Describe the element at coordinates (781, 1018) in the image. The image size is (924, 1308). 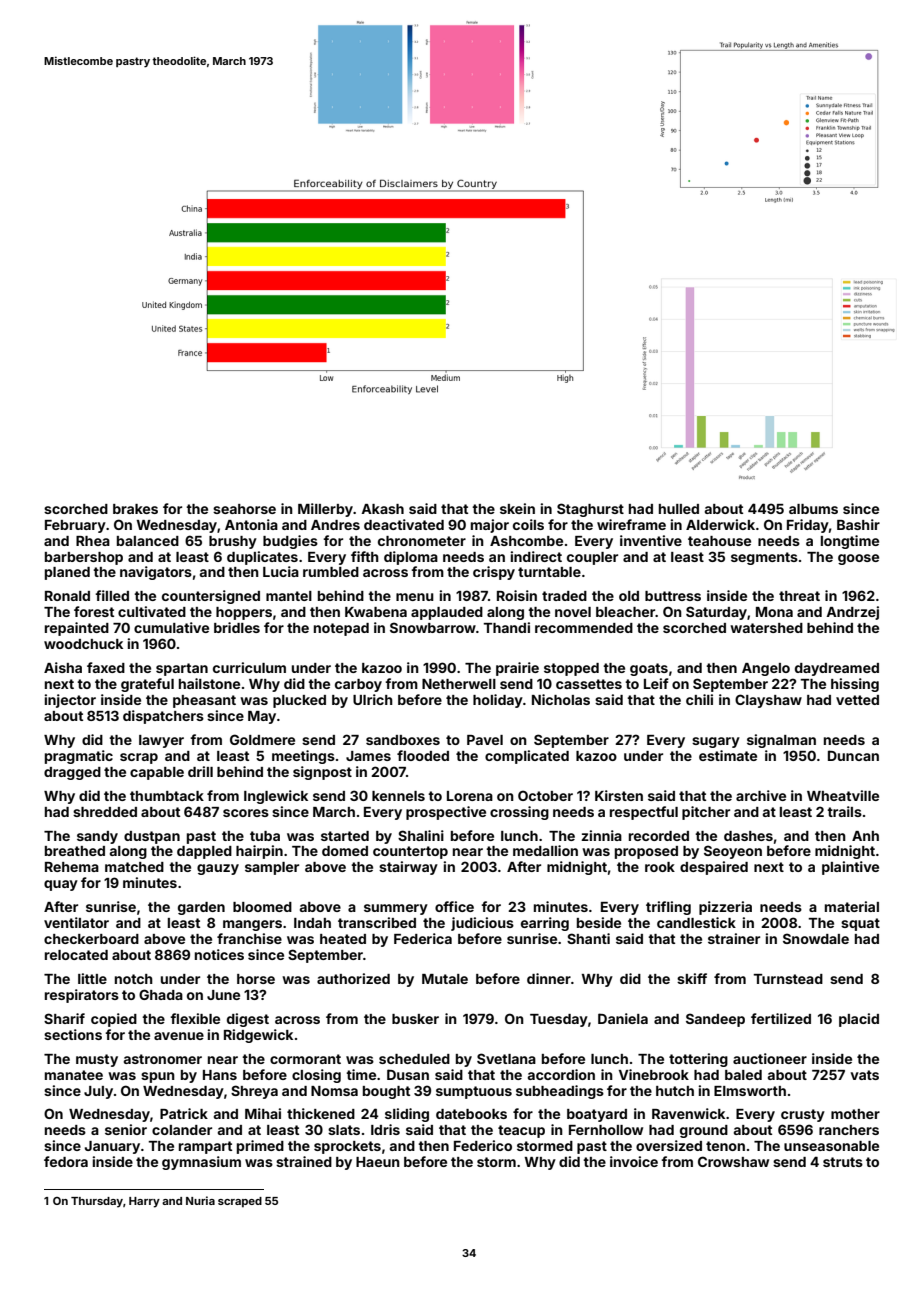
I see `fertilized` at that location.
